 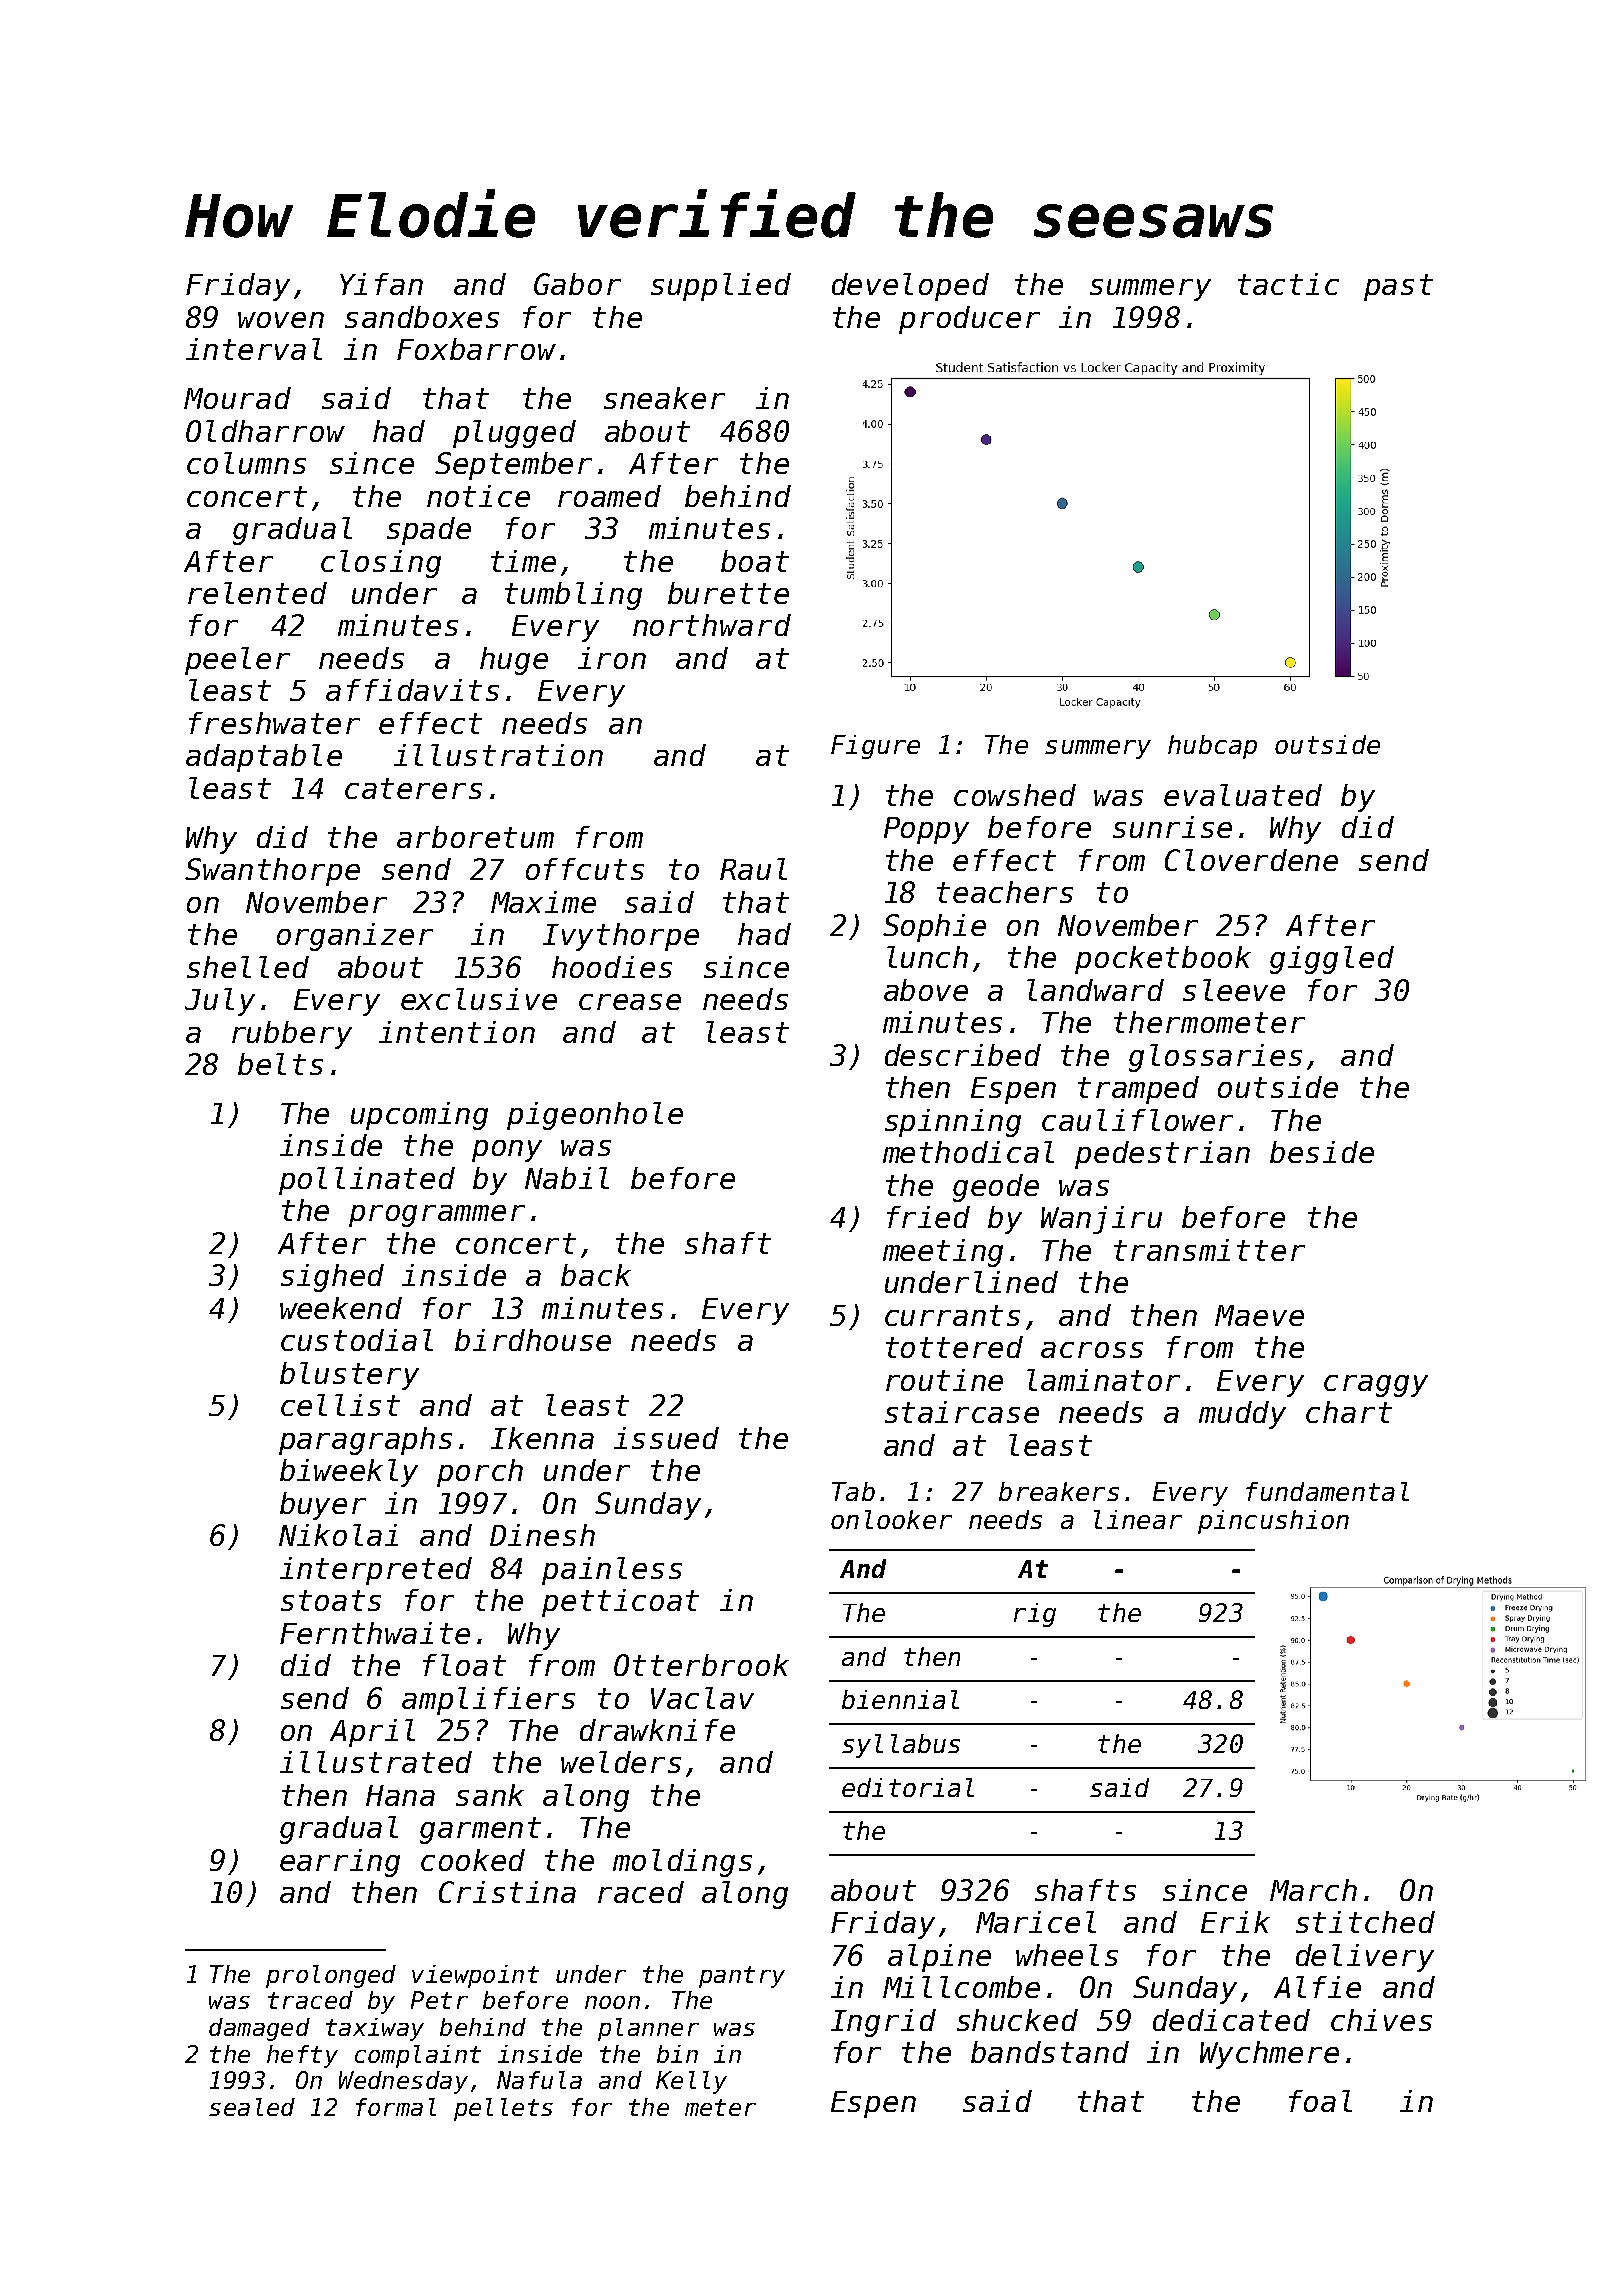 What do you see at coordinates (721, 287) in the screenshot?
I see `supplied` at bounding box center [721, 287].
